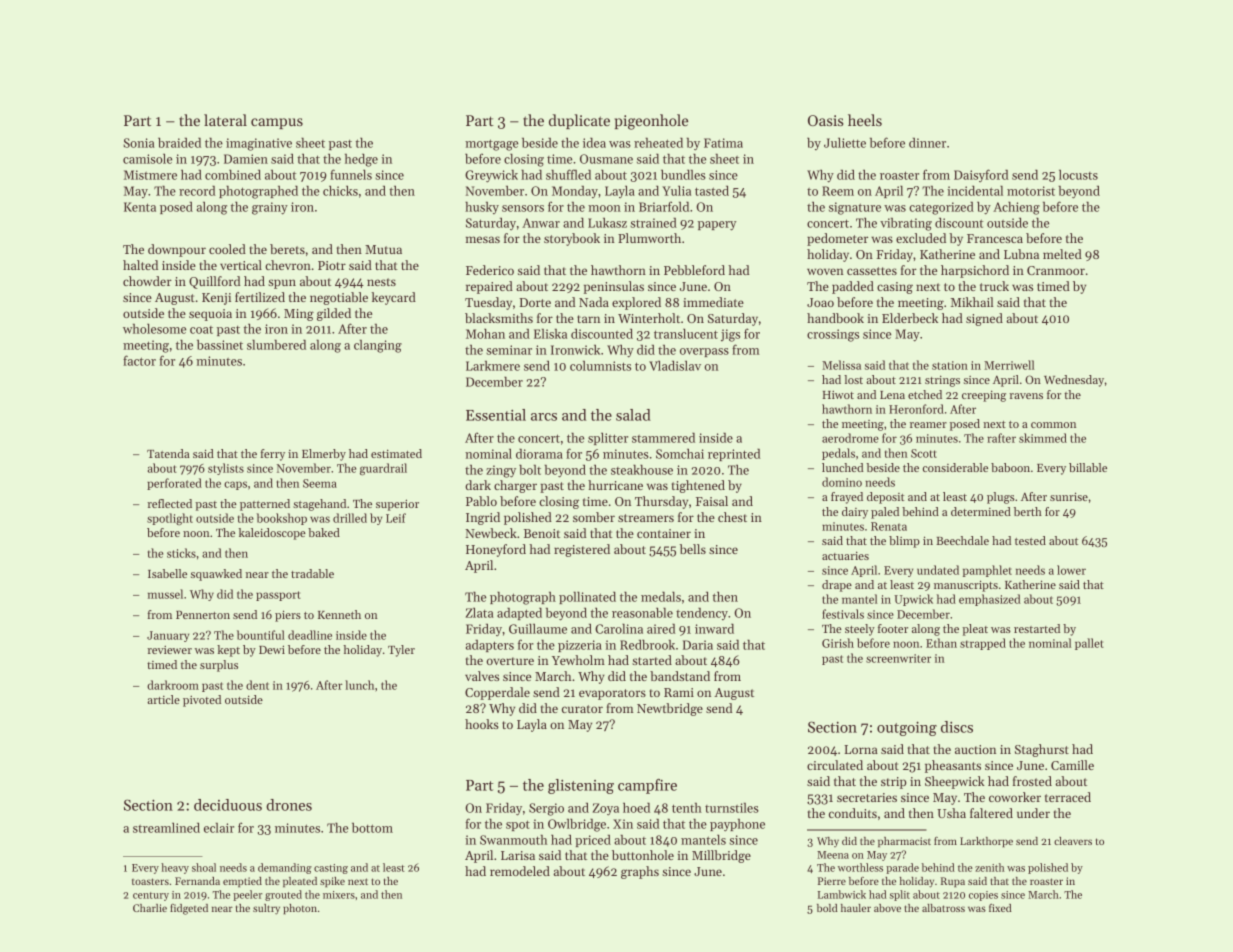 This screenshot has width=1233, height=952. I want to click on locusts, so click(1078, 175).
